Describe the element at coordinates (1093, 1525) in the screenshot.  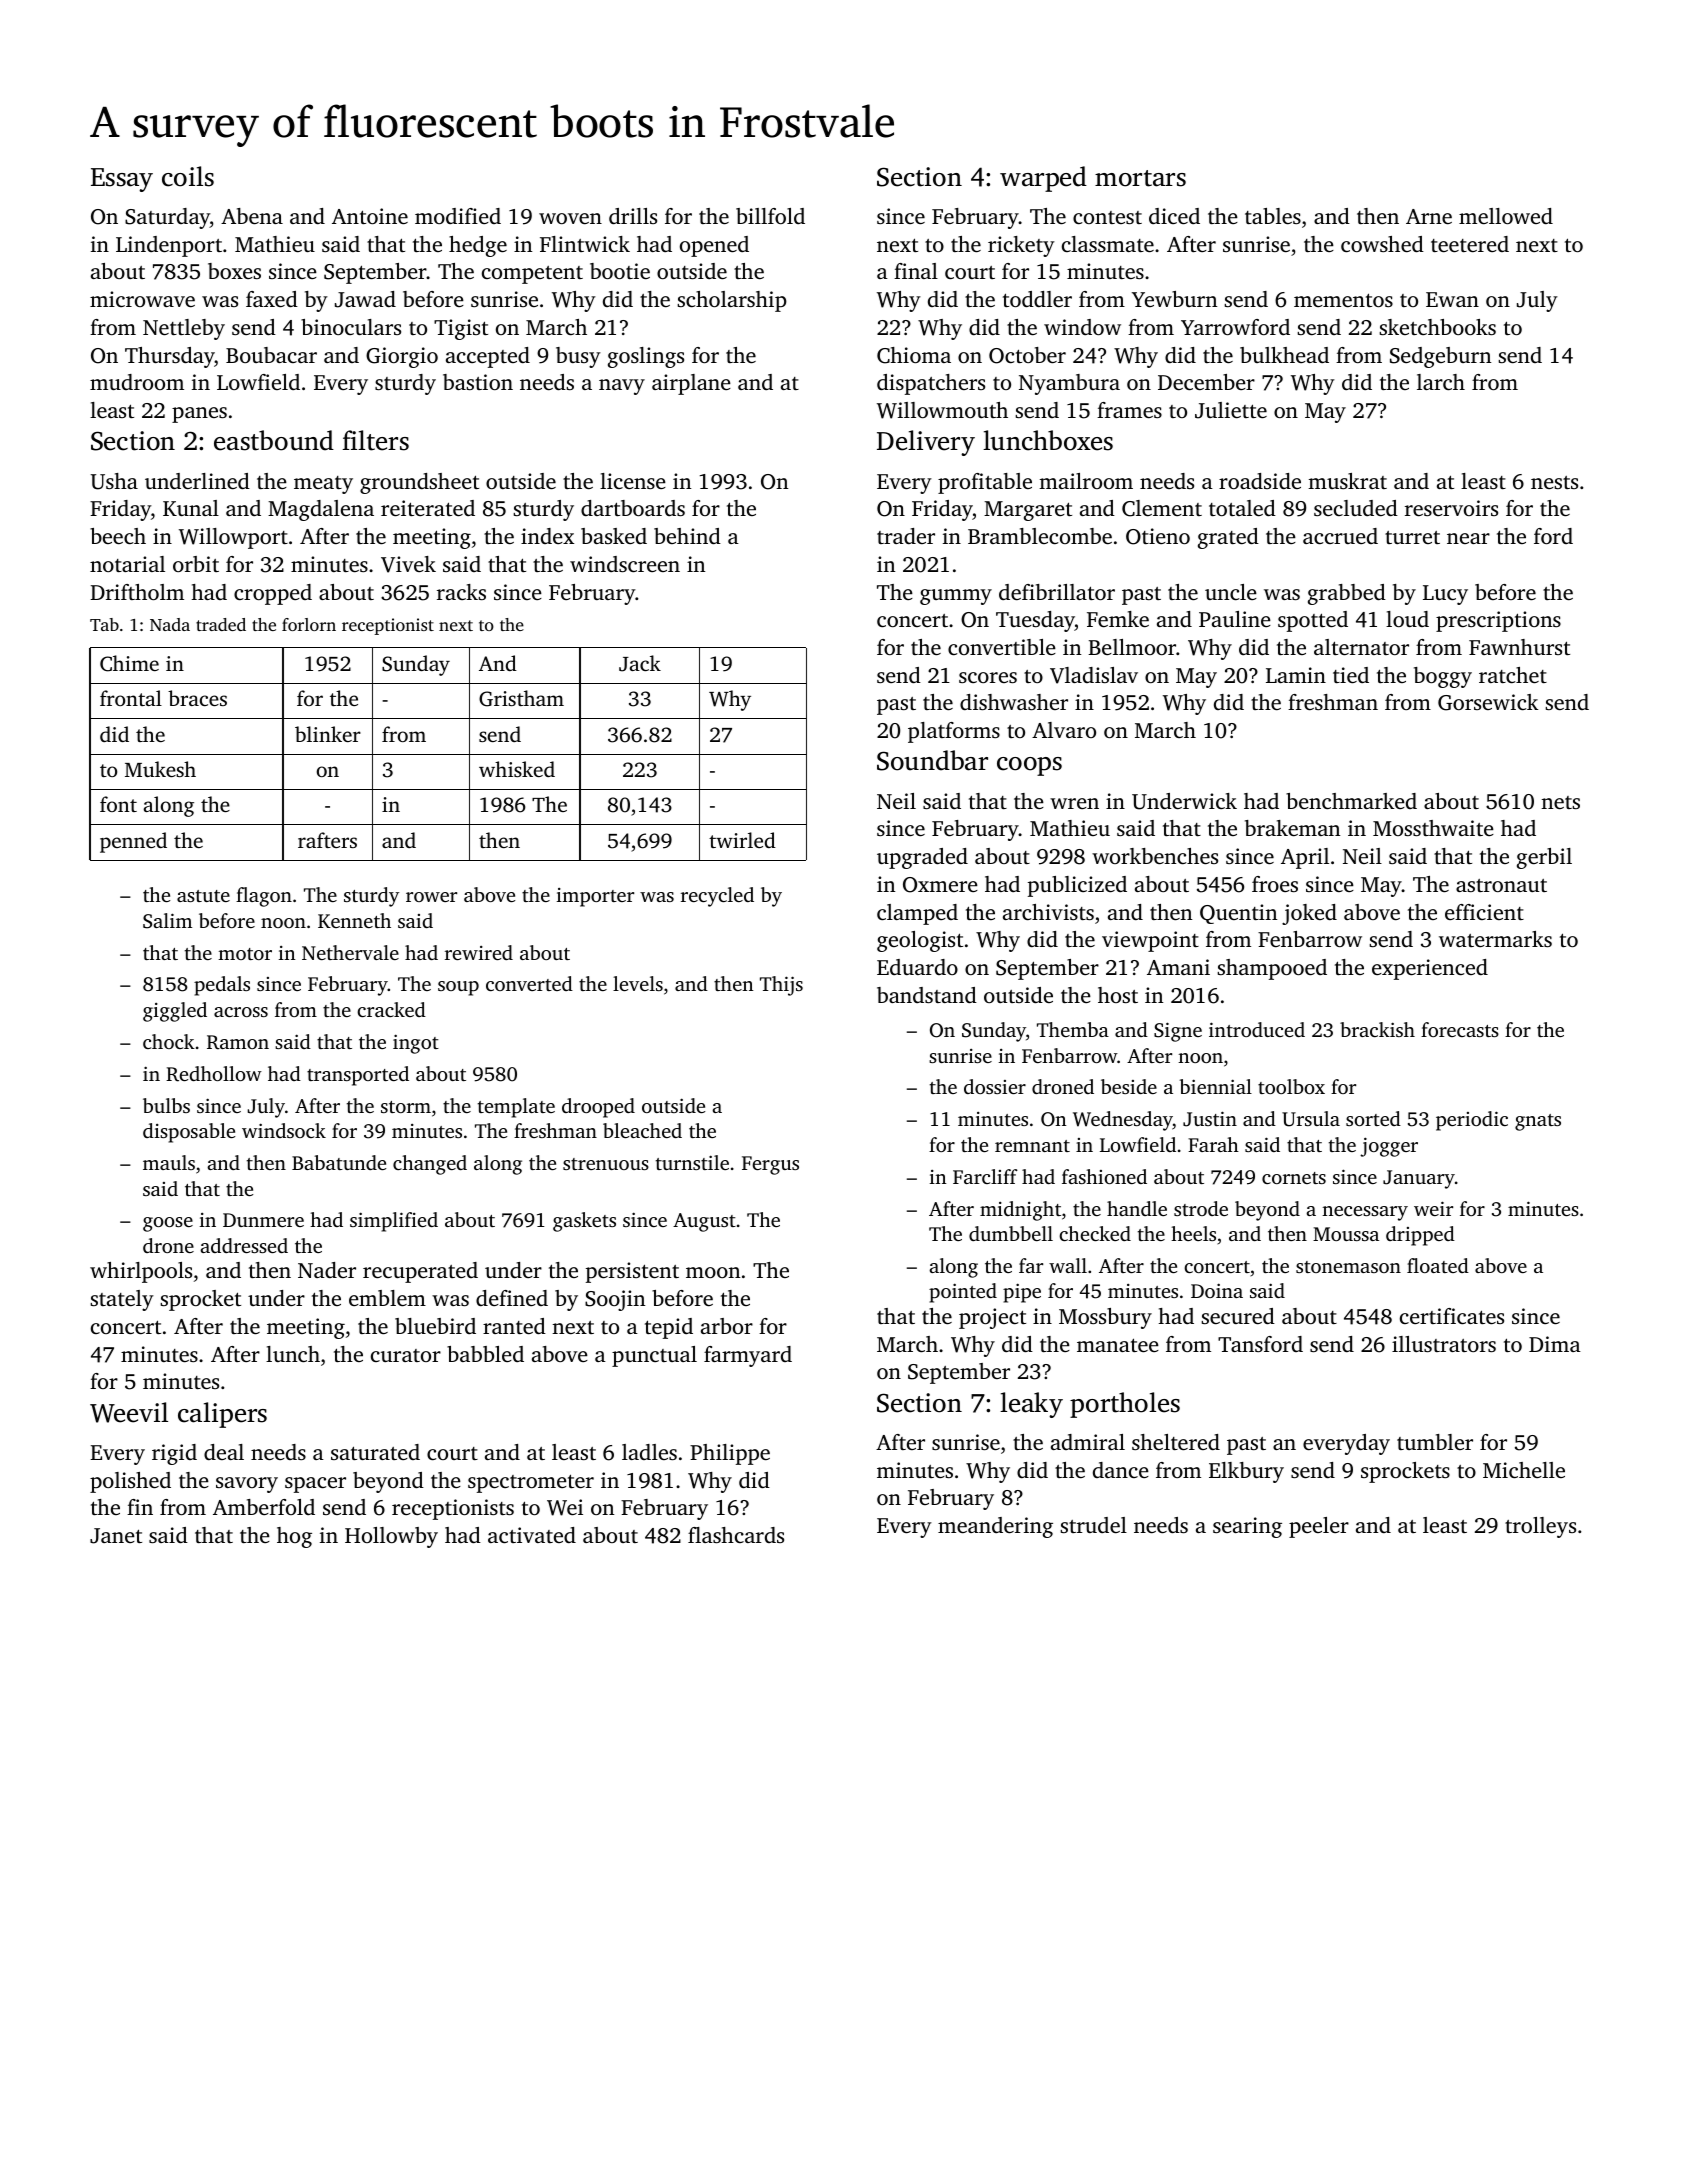
I see `strudel` at that location.
